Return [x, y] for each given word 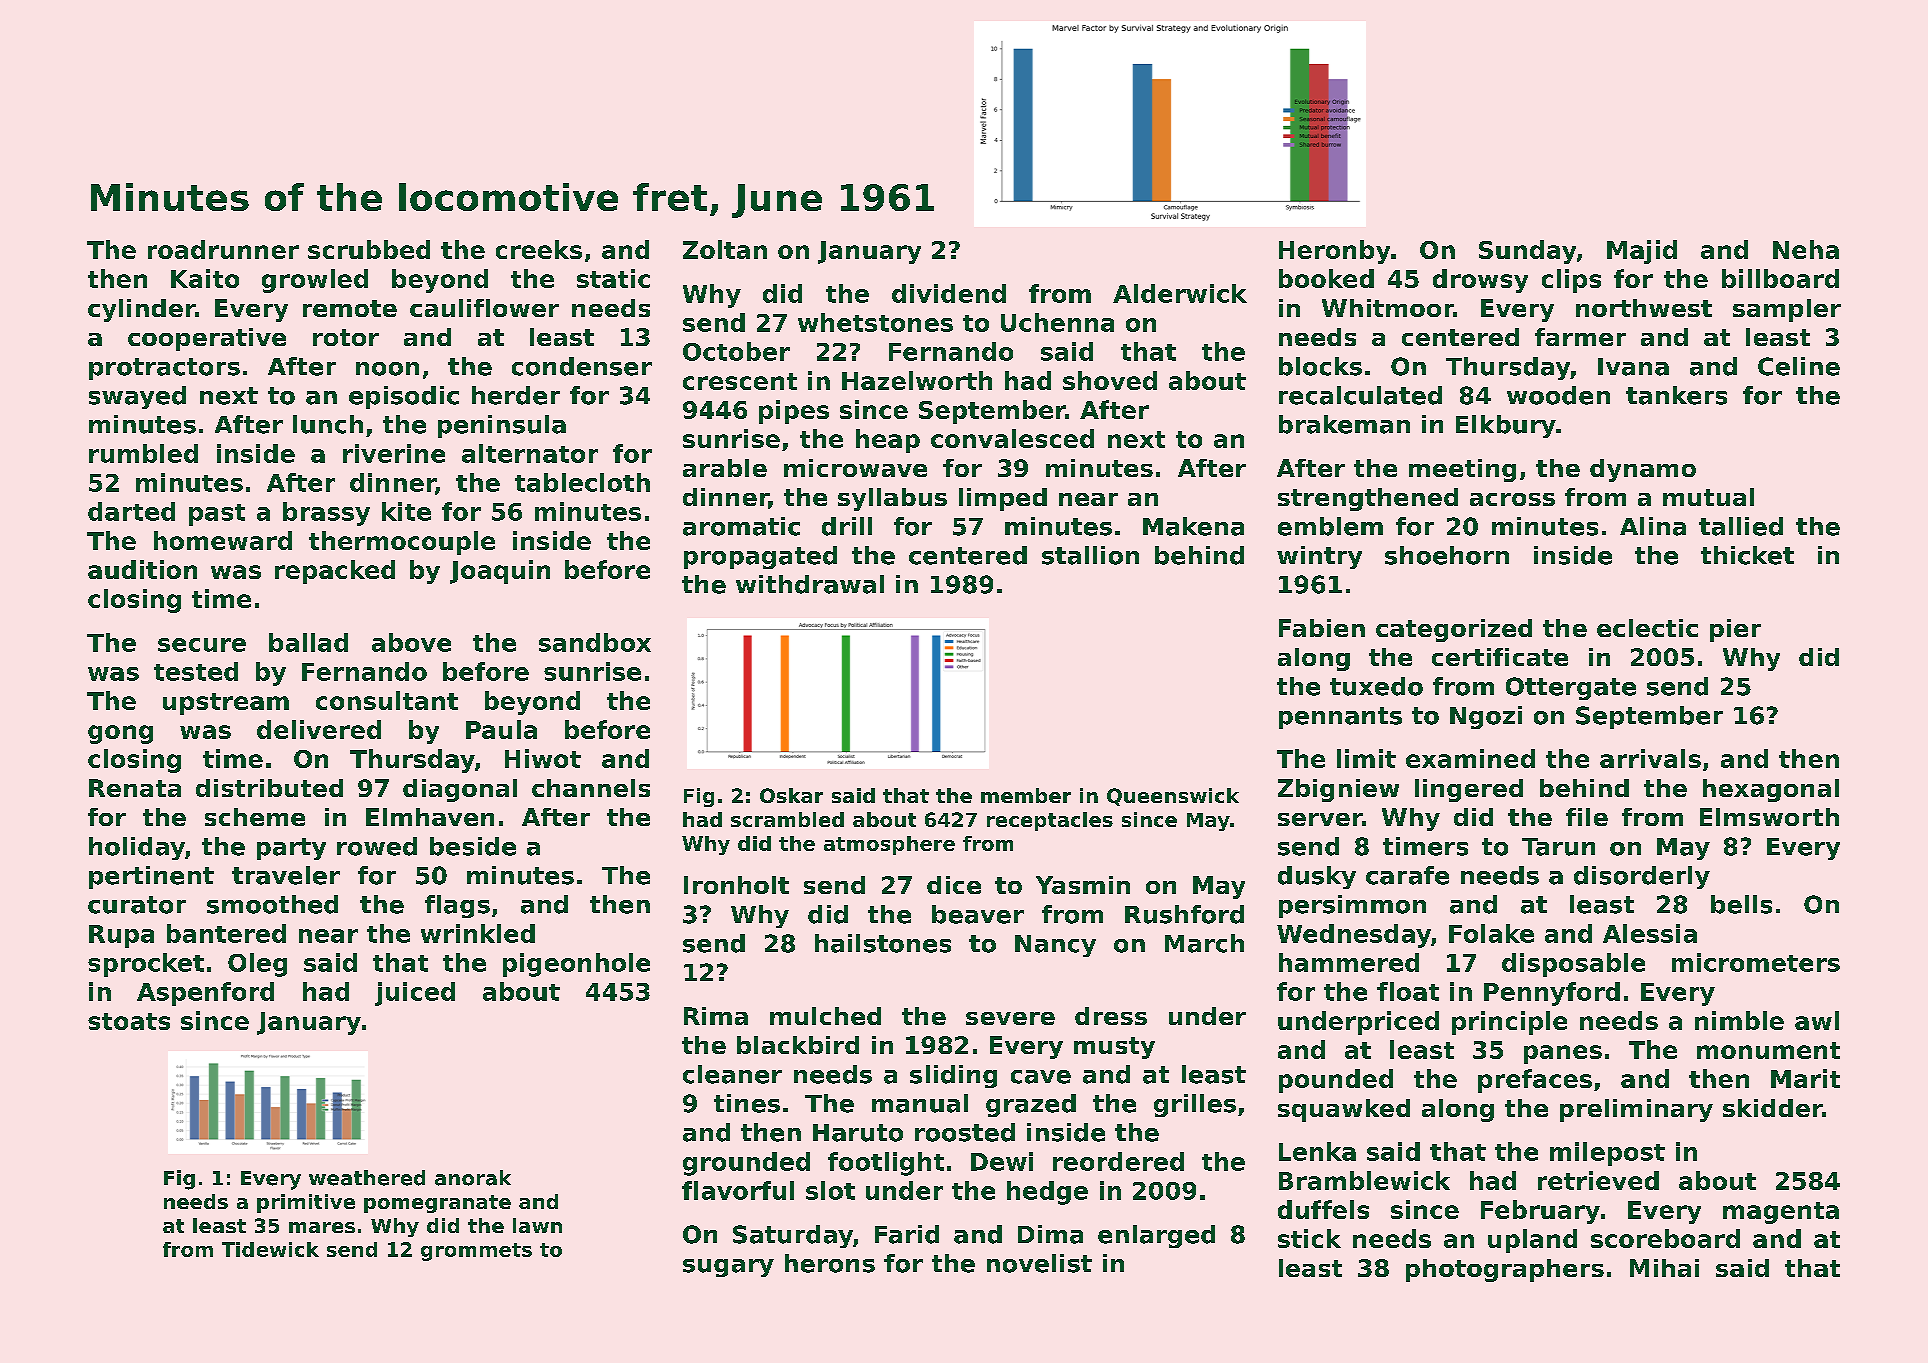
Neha [1806, 249]
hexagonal [1771, 790]
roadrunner [223, 249]
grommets [476, 1252]
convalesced [1012, 438]
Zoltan [725, 249]
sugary [728, 1268]
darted [131, 511]
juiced [415, 994]
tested [196, 671]
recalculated [1360, 395]
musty [1114, 1048]
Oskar [791, 795]
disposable [1573, 965]
